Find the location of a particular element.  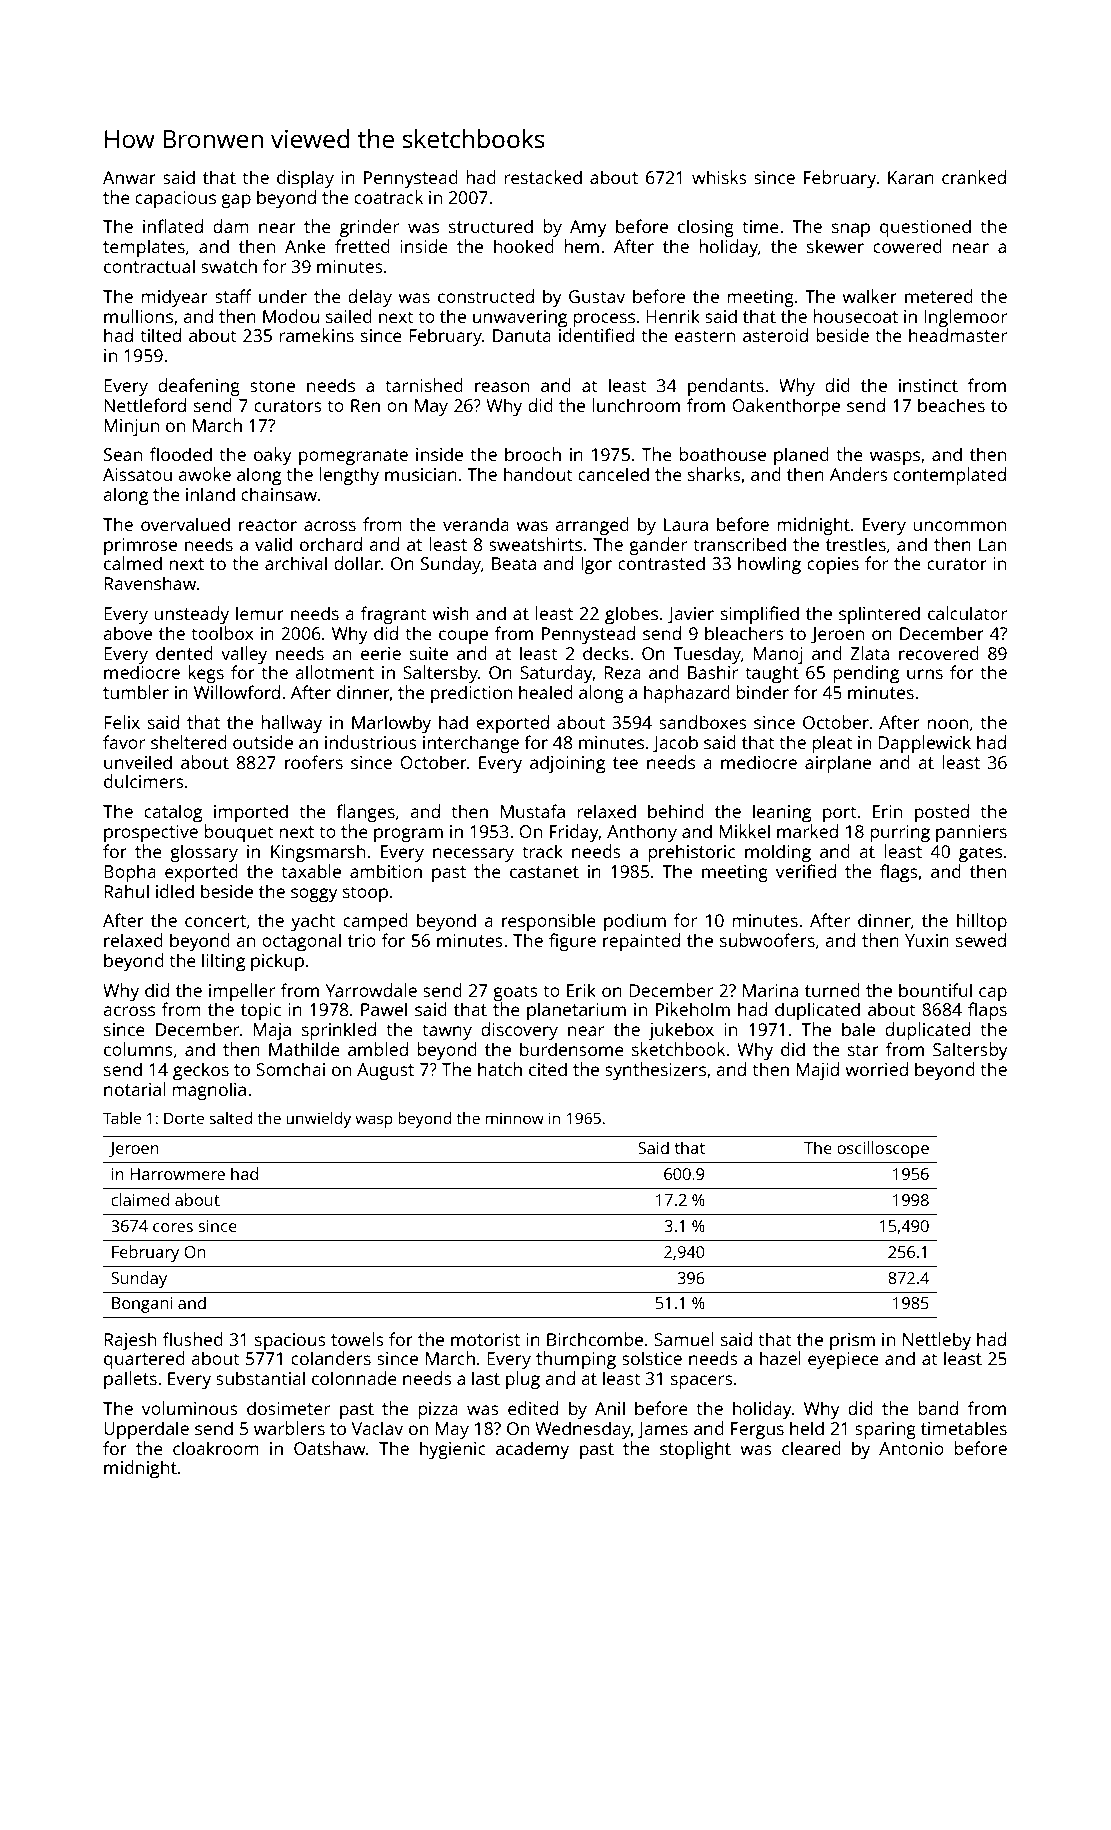

whisks is located at coordinates (719, 177).
